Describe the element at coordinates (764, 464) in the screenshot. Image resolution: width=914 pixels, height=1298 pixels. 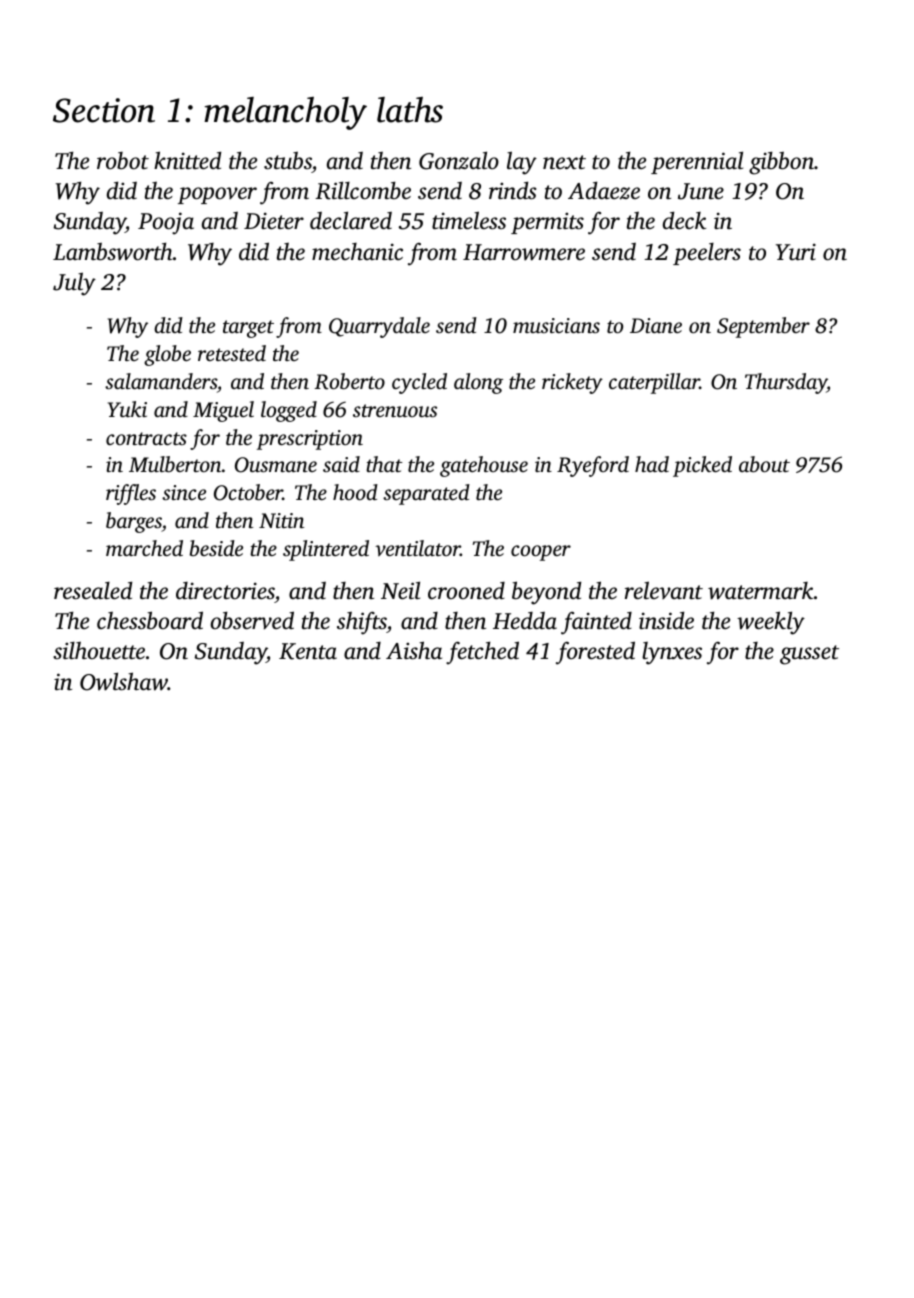
I see `about` at that location.
